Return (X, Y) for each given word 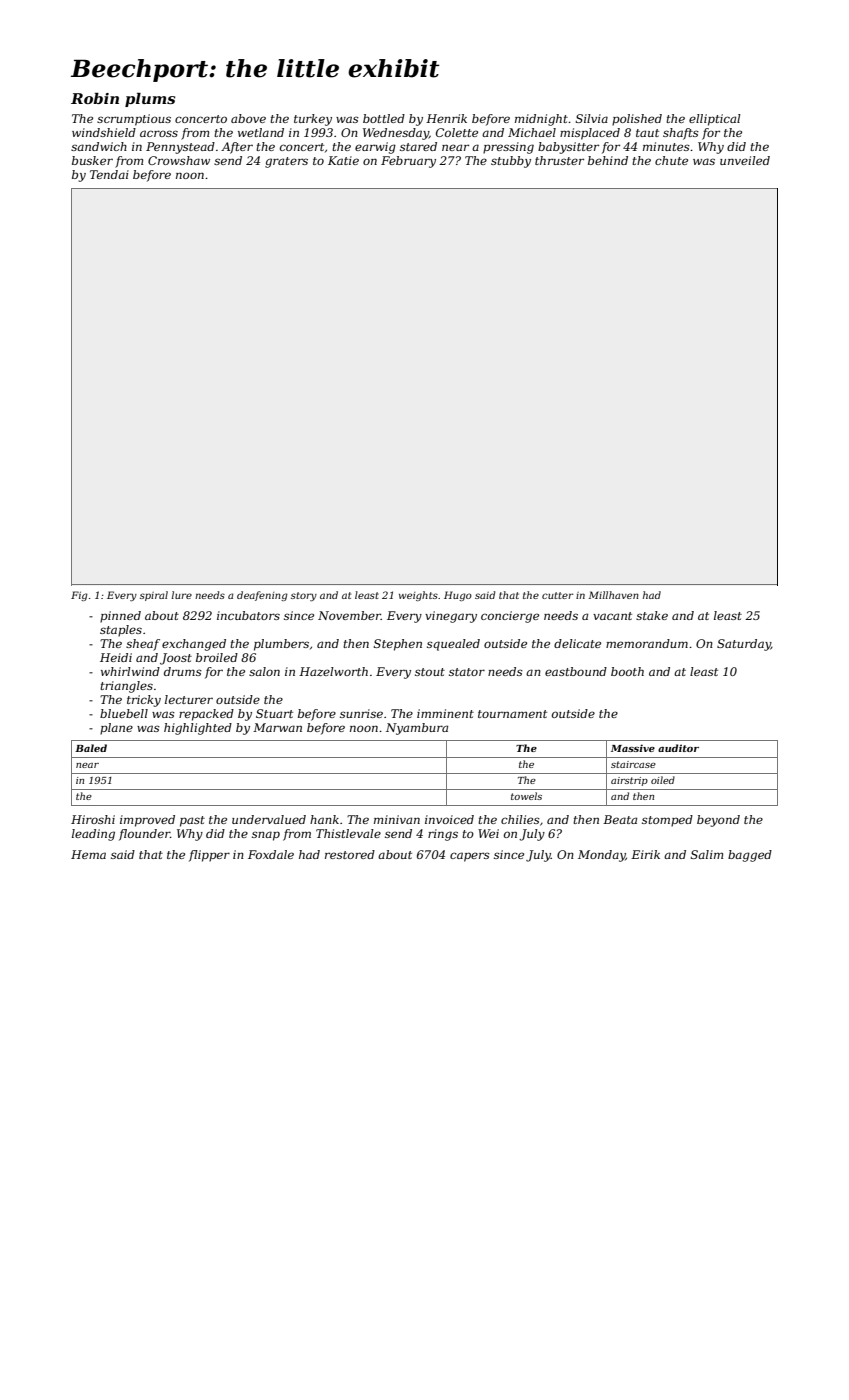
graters (286, 162)
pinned (120, 617)
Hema (88, 854)
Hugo (458, 596)
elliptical (715, 120)
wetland (261, 132)
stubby (511, 162)
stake (652, 615)
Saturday (744, 645)
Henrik (446, 118)
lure (182, 595)
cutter (557, 595)
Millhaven (613, 595)
